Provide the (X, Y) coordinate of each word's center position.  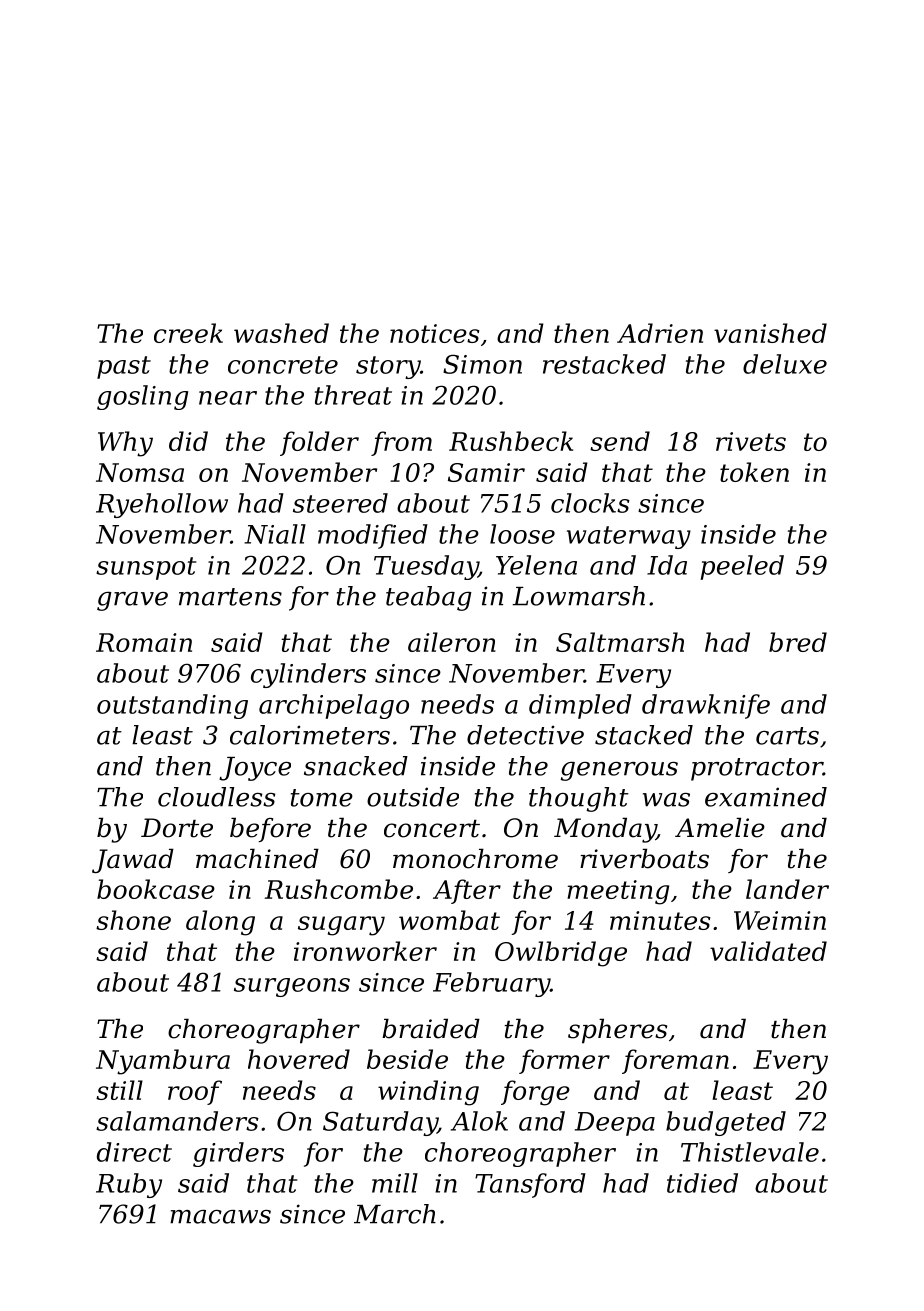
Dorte (177, 828)
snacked (356, 766)
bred (798, 642)
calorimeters (310, 735)
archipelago (334, 706)
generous (619, 771)
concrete (283, 365)
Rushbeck (511, 441)
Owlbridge (561, 954)
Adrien (660, 333)
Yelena (536, 565)
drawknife (706, 706)
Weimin (780, 920)
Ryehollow (162, 505)
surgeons (292, 987)
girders (238, 1154)
